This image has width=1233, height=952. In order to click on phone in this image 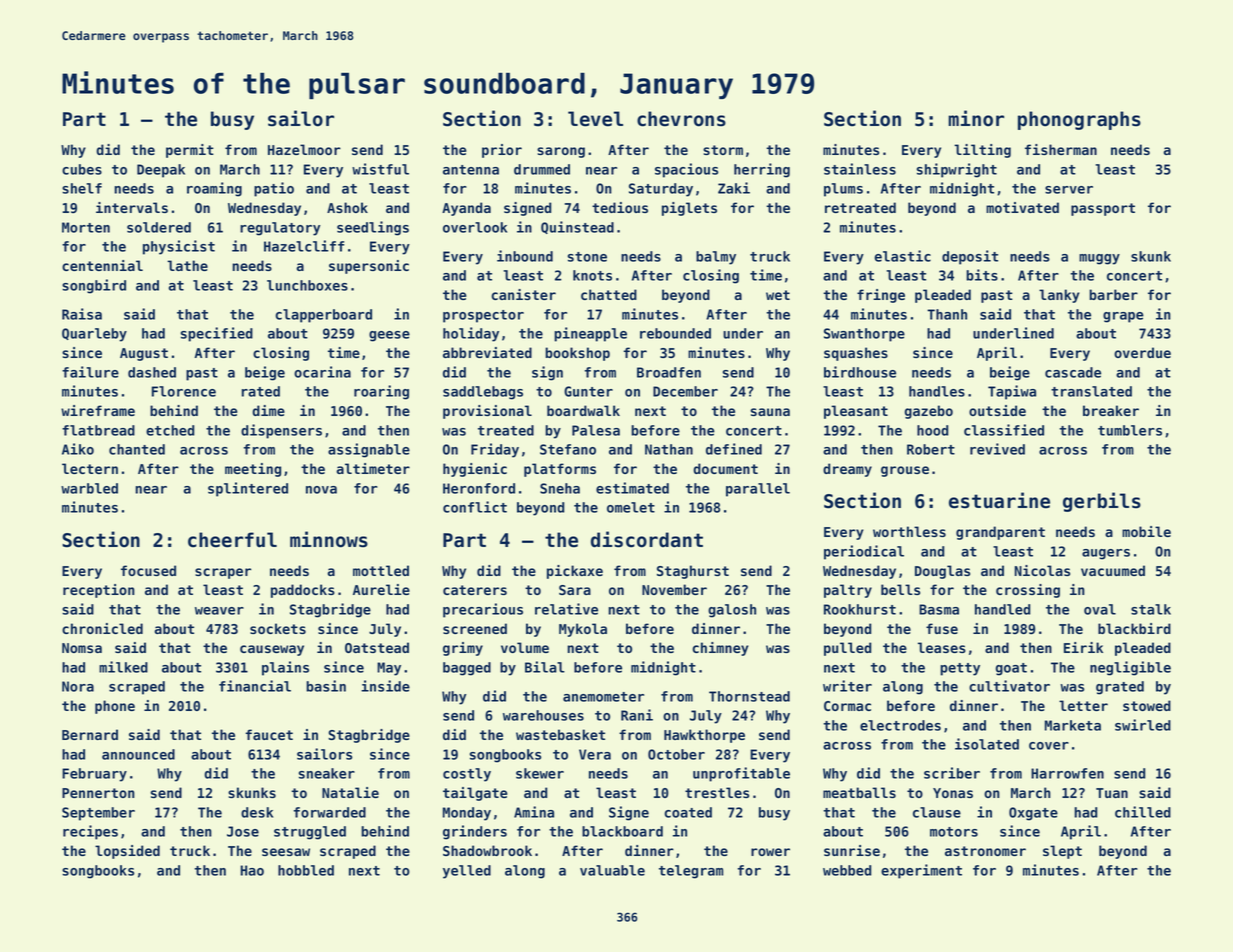, I will do `click(115, 707)`.
